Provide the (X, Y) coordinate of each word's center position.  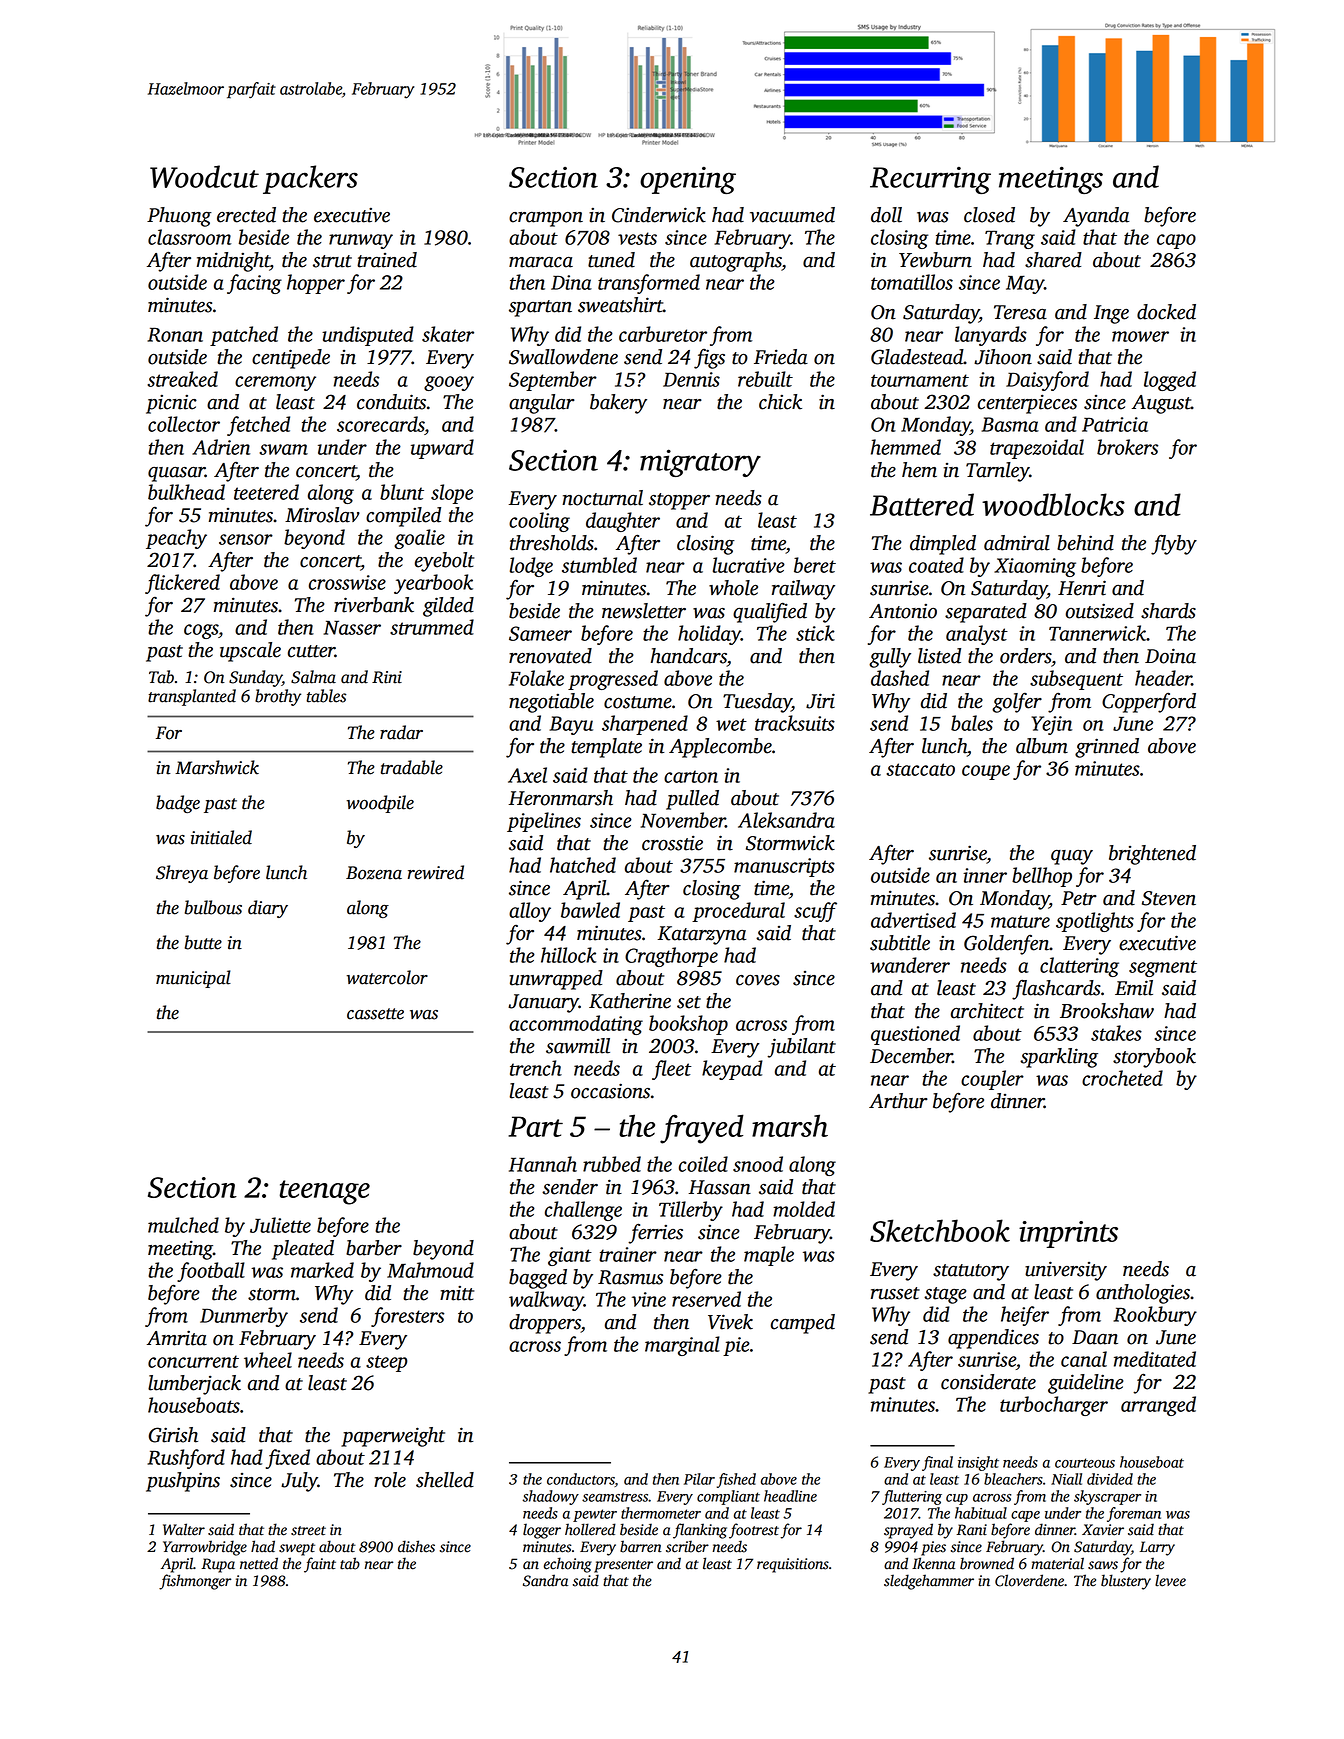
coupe (986, 772)
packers (310, 179)
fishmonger (195, 1582)
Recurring (930, 180)
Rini (387, 677)
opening (688, 180)
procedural (738, 912)
